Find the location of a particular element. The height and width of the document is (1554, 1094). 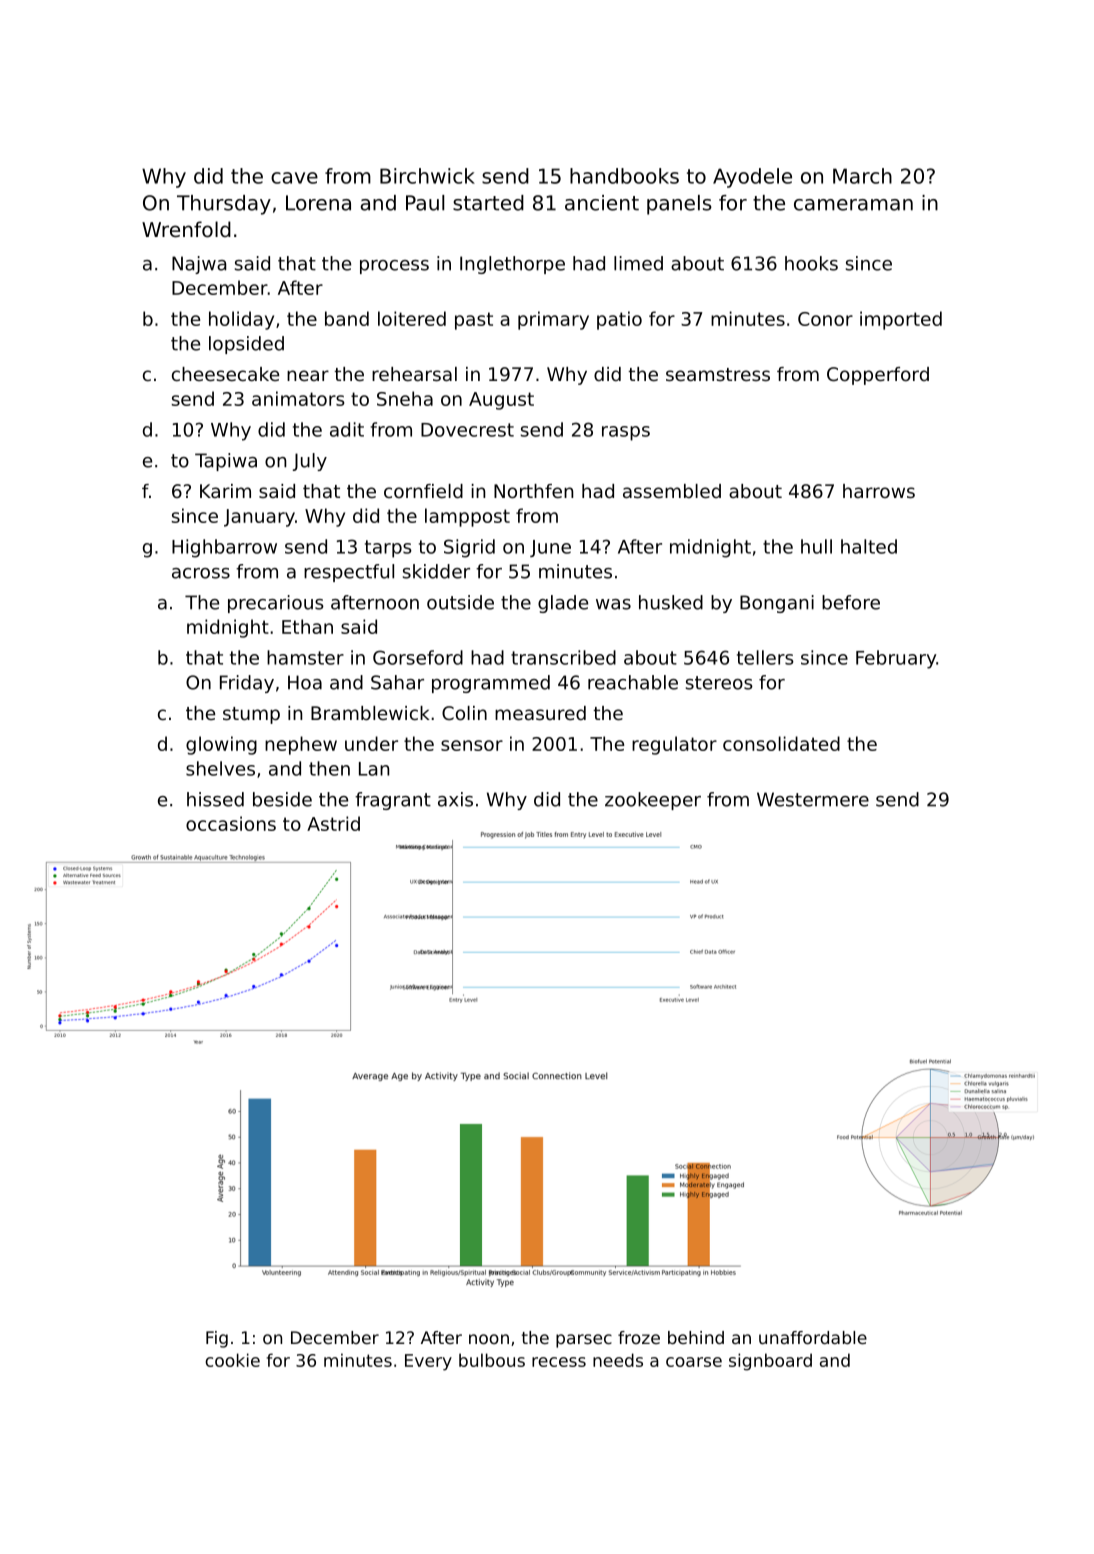

occasions is located at coordinates (231, 823).
